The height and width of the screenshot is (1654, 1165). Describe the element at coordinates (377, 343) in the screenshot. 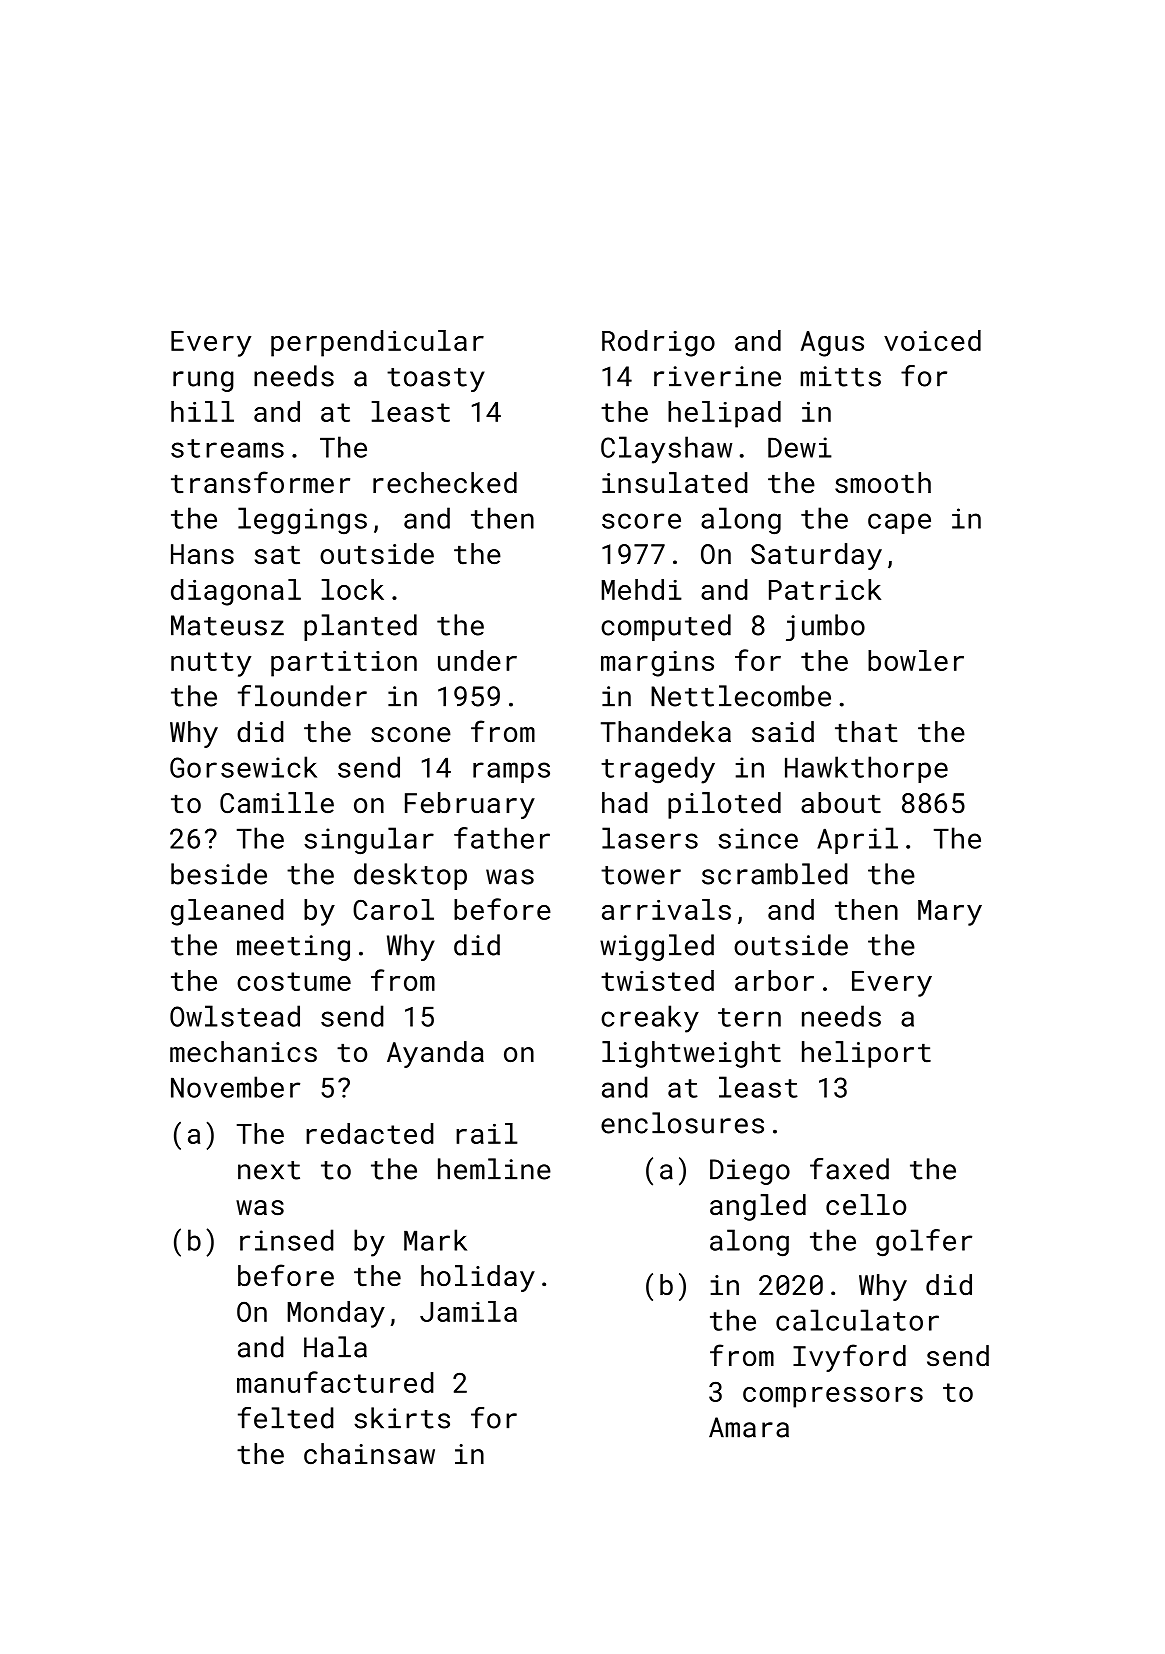

I see `perpendicular` at that location.
